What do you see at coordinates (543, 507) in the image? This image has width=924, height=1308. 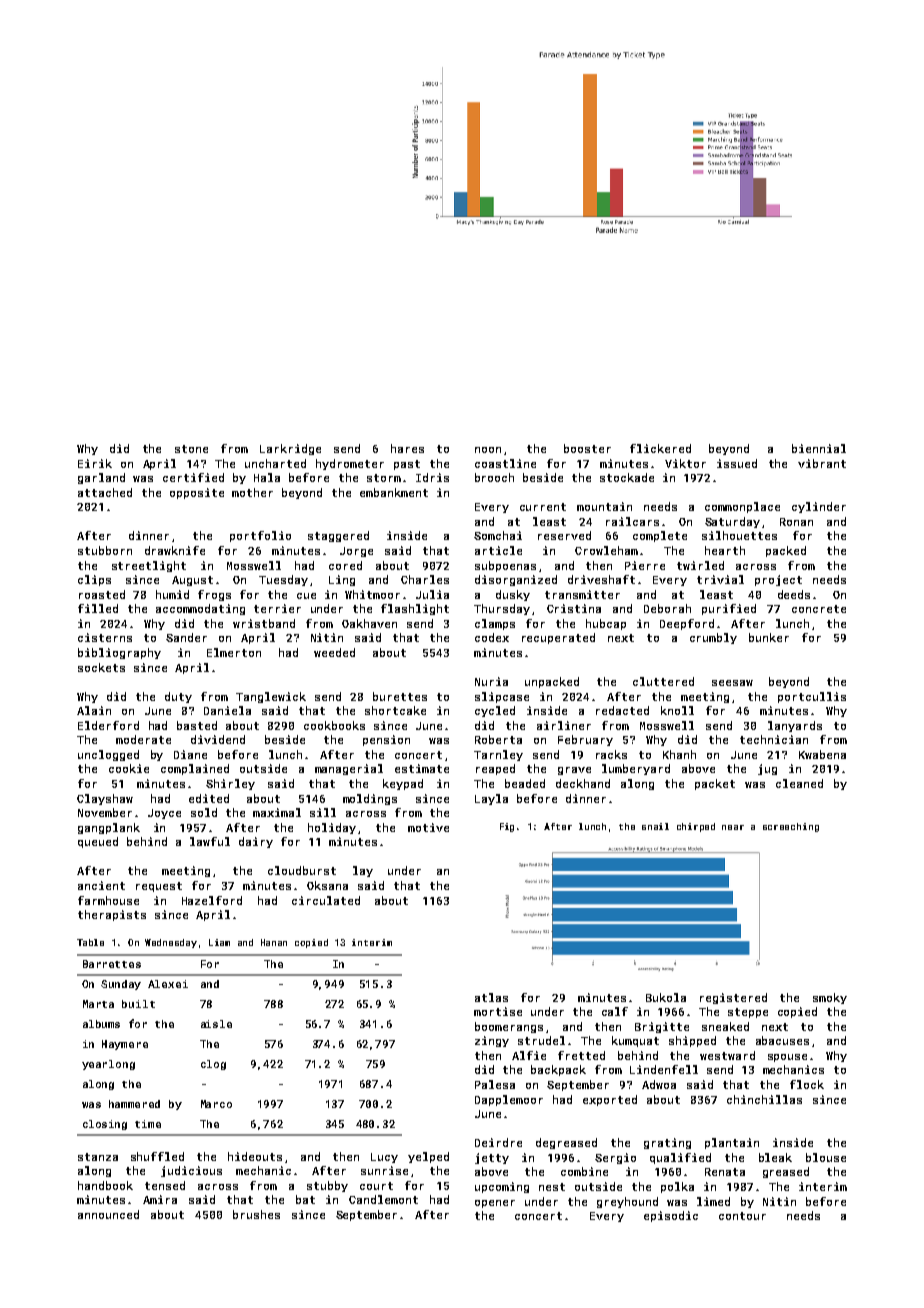 I see `current` at bounding box center [543, 507].
